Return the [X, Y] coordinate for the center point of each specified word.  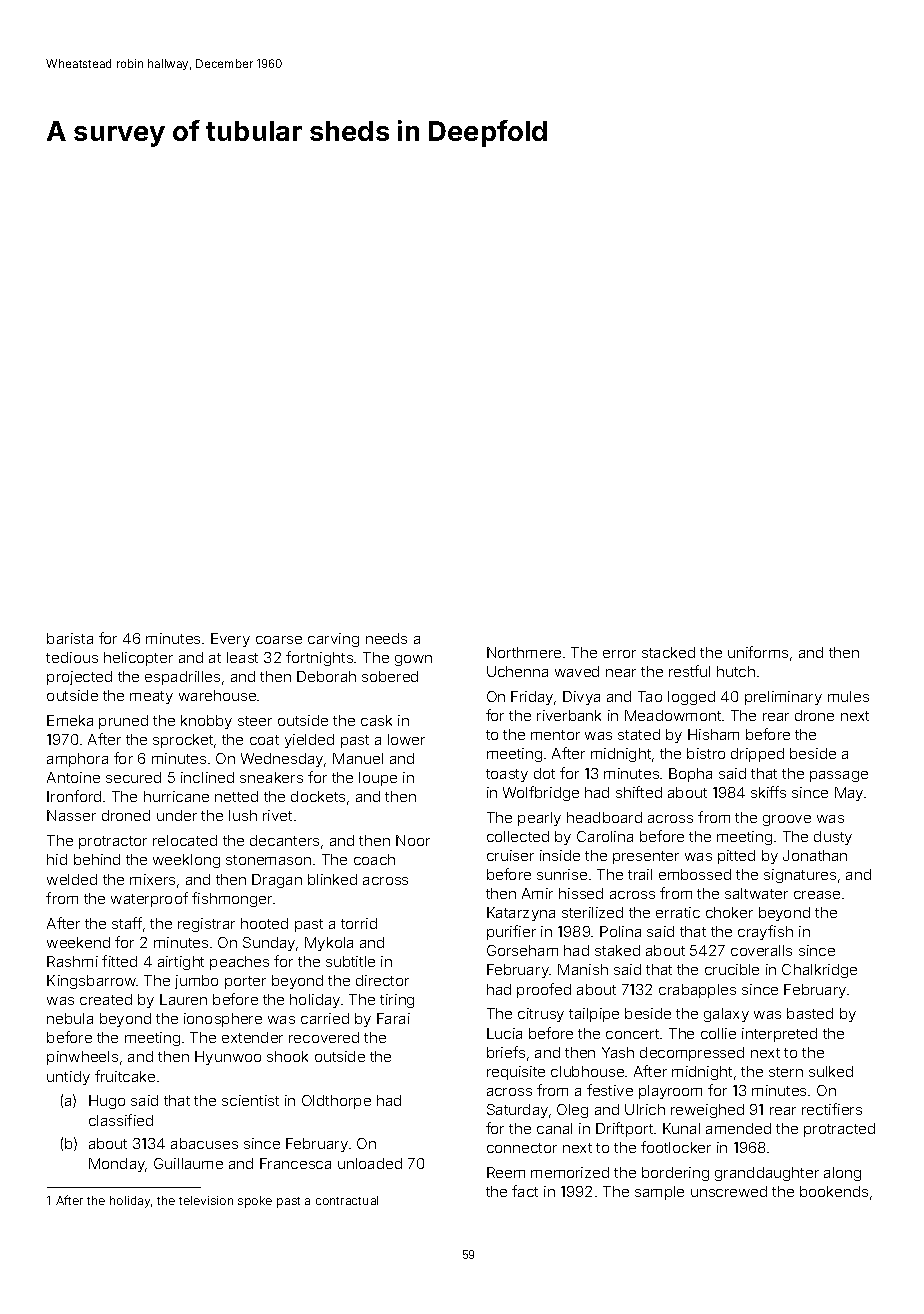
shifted [639, 792]
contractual [347, 1200]
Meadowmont [673, 715]
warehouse [217, 695]
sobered [390, 676]
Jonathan [815, 855]
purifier [511, 932]
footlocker [676, 1147]
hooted [264, 923]
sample [659, 1193]
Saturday [517, 1111]
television [206, 1200]
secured [133, 777]
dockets [318, 796]
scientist [250, 1100]
